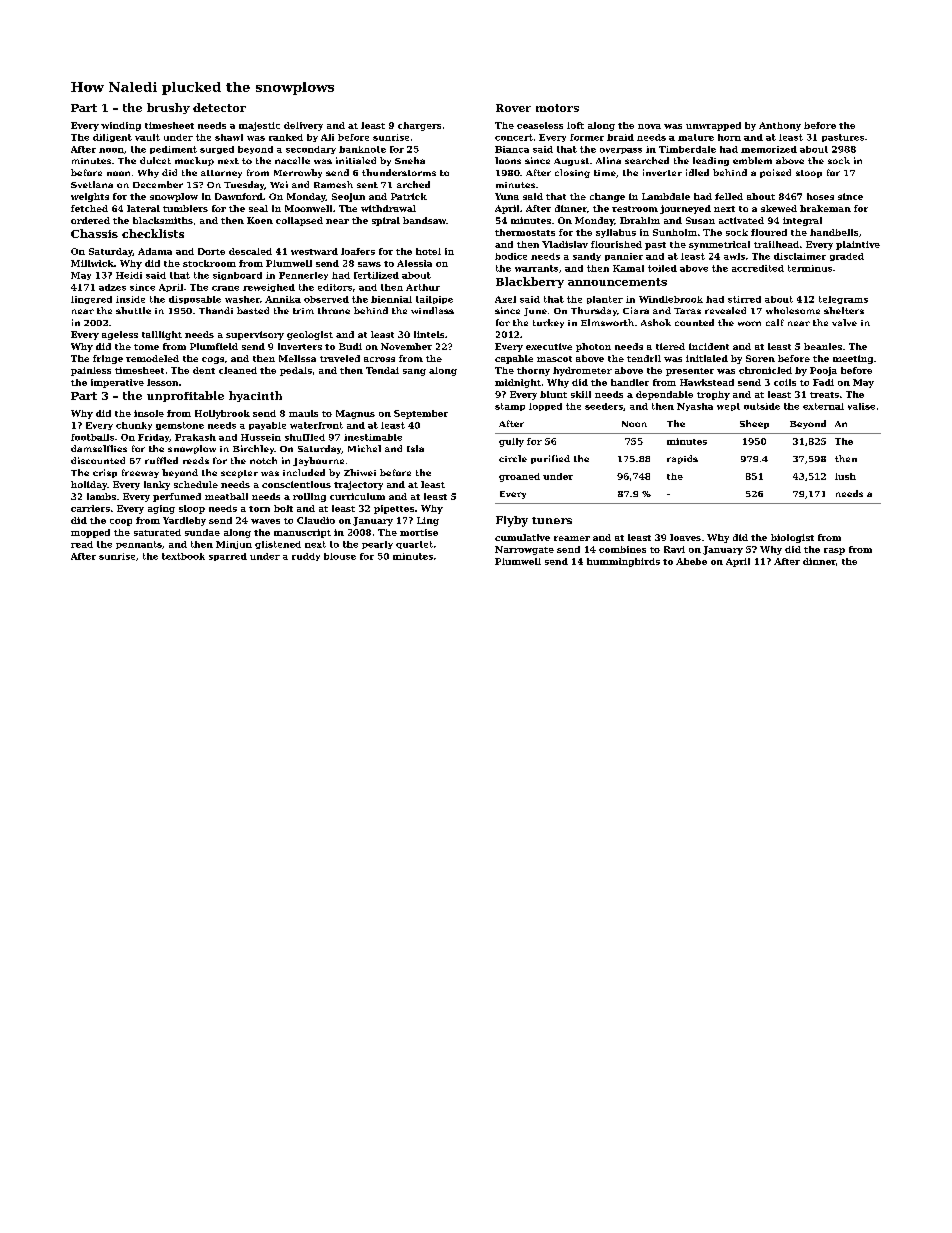 This screenshot has width=952, height=1233. What do you see at coordinates (510, 407) in the screenshot?
I see `stamp` at bounding box center [510, 407].
